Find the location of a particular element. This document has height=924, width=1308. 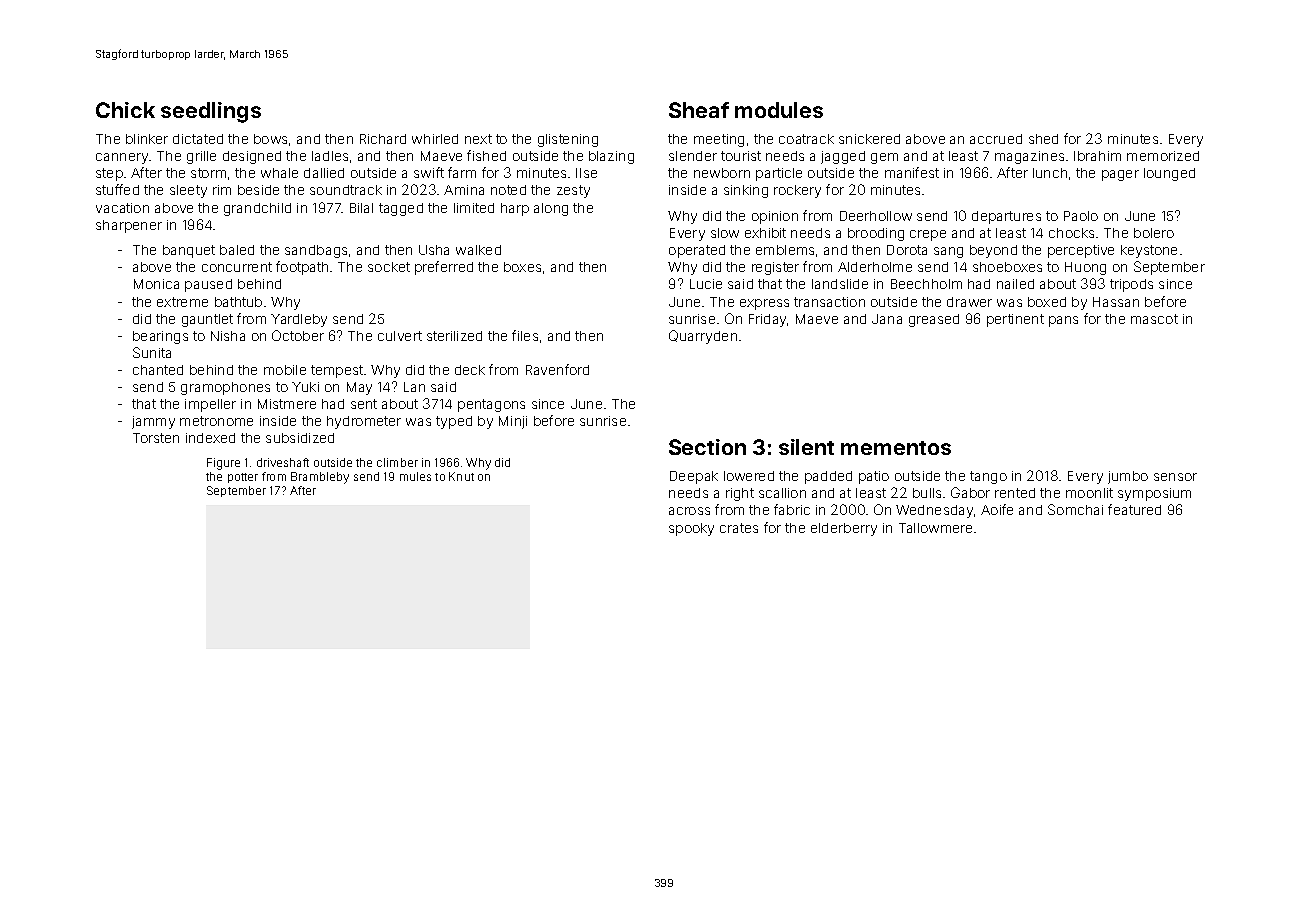

walked is located at coordinates (478, 250).
